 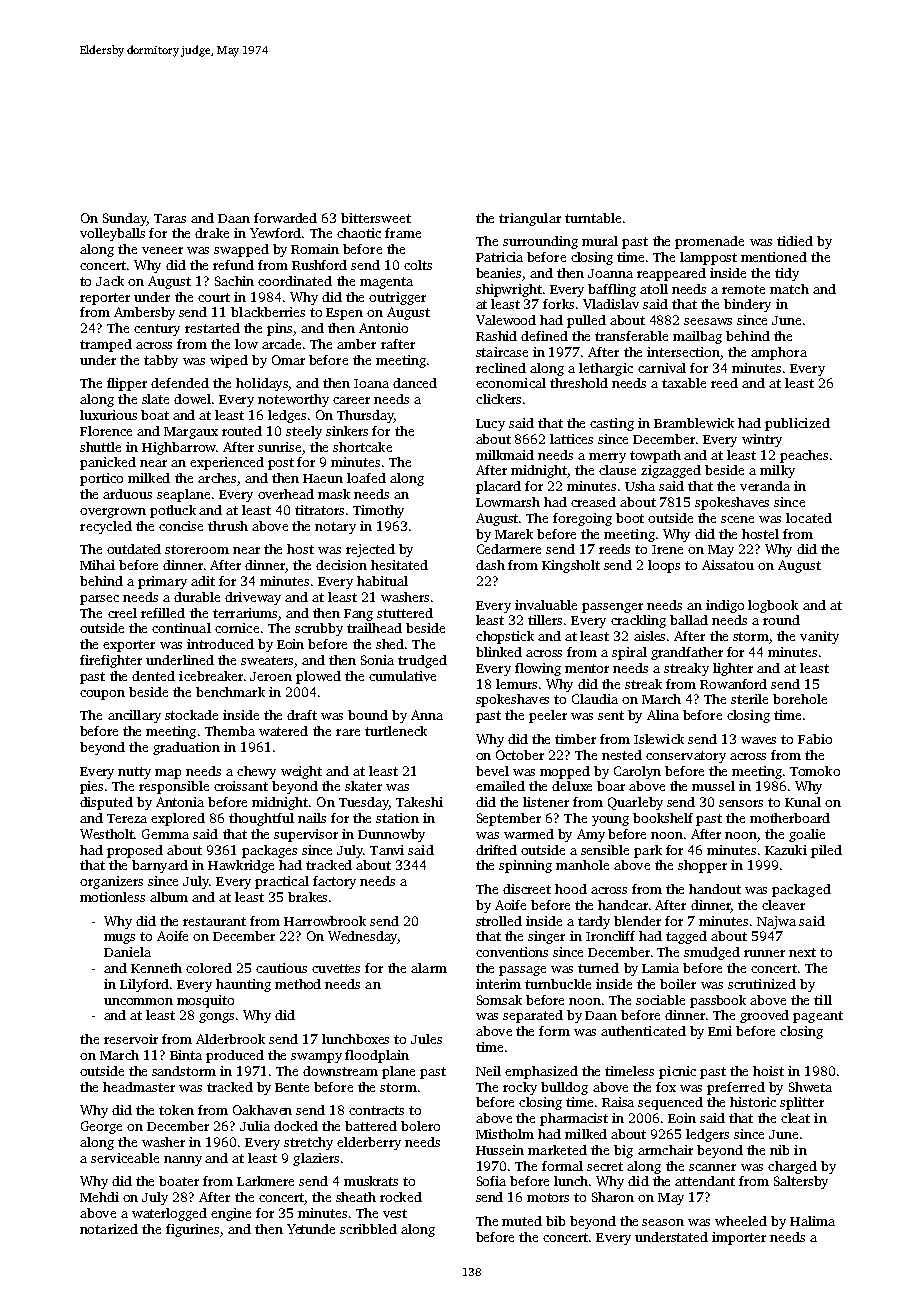 What do you see at coordinates (368, 715) in the page?
I see `bound` at bounding box center [368, 715].
